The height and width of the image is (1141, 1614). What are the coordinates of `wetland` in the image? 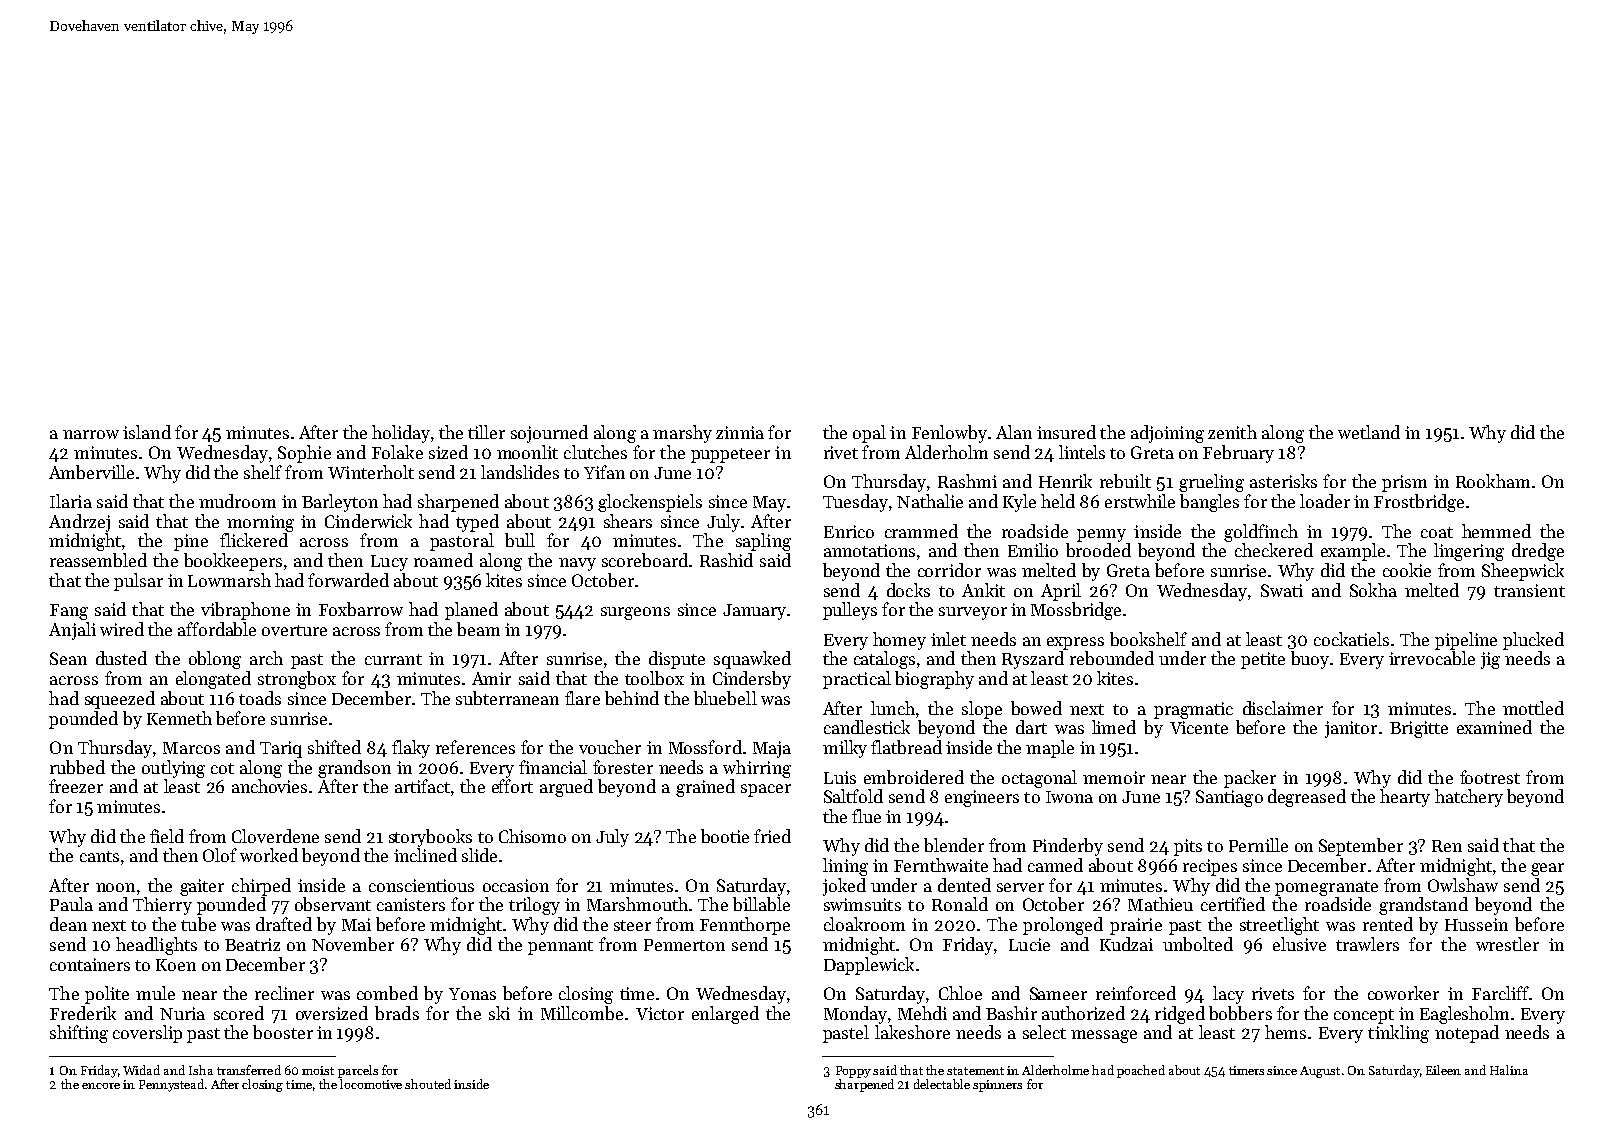 It's located at (1369, 432).
